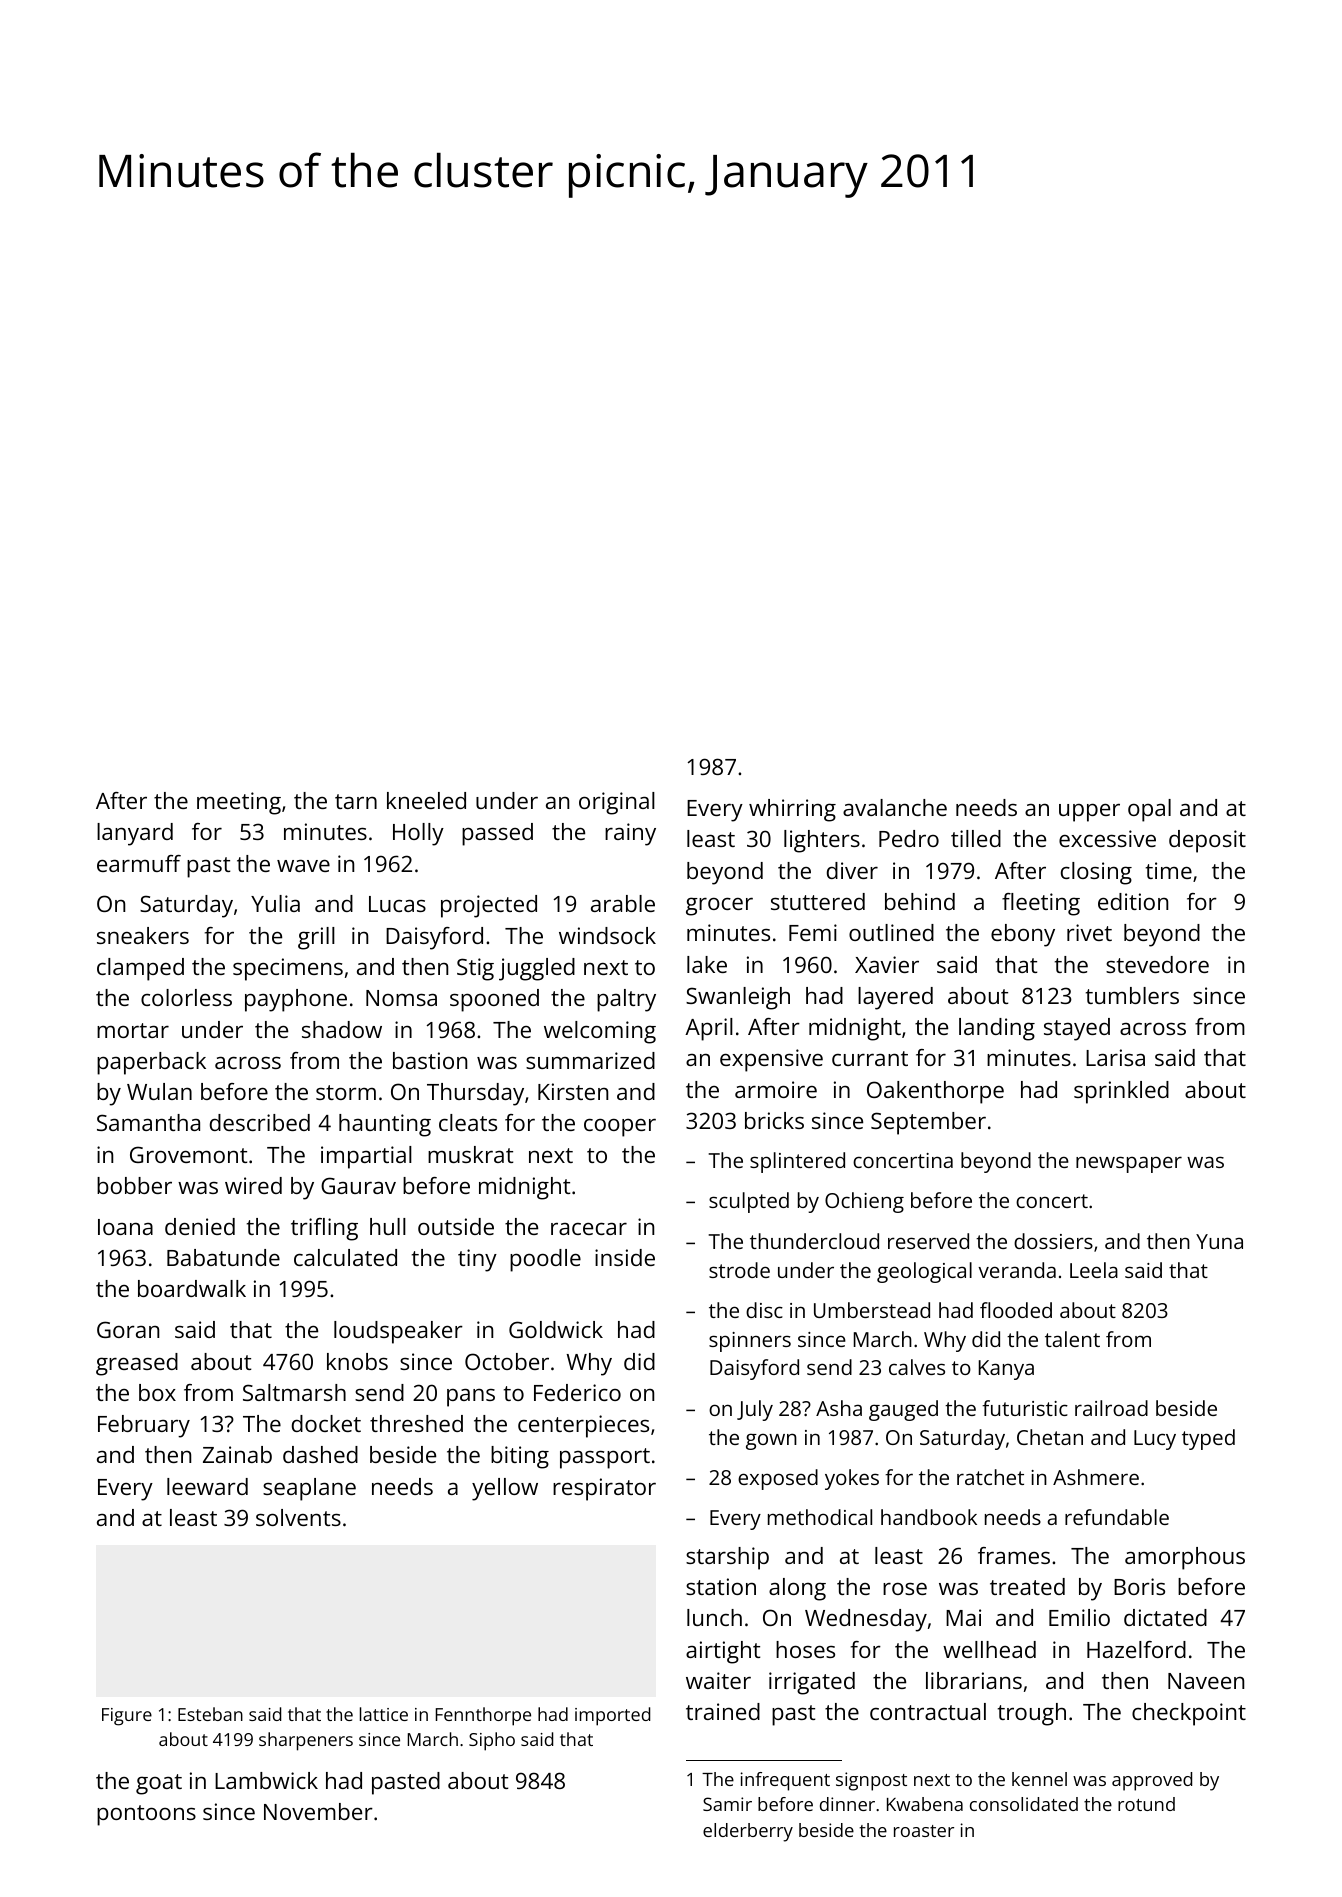 This screenshot has height=1897, width=1342. I want to click on Samantha, so click(148, 1122).
